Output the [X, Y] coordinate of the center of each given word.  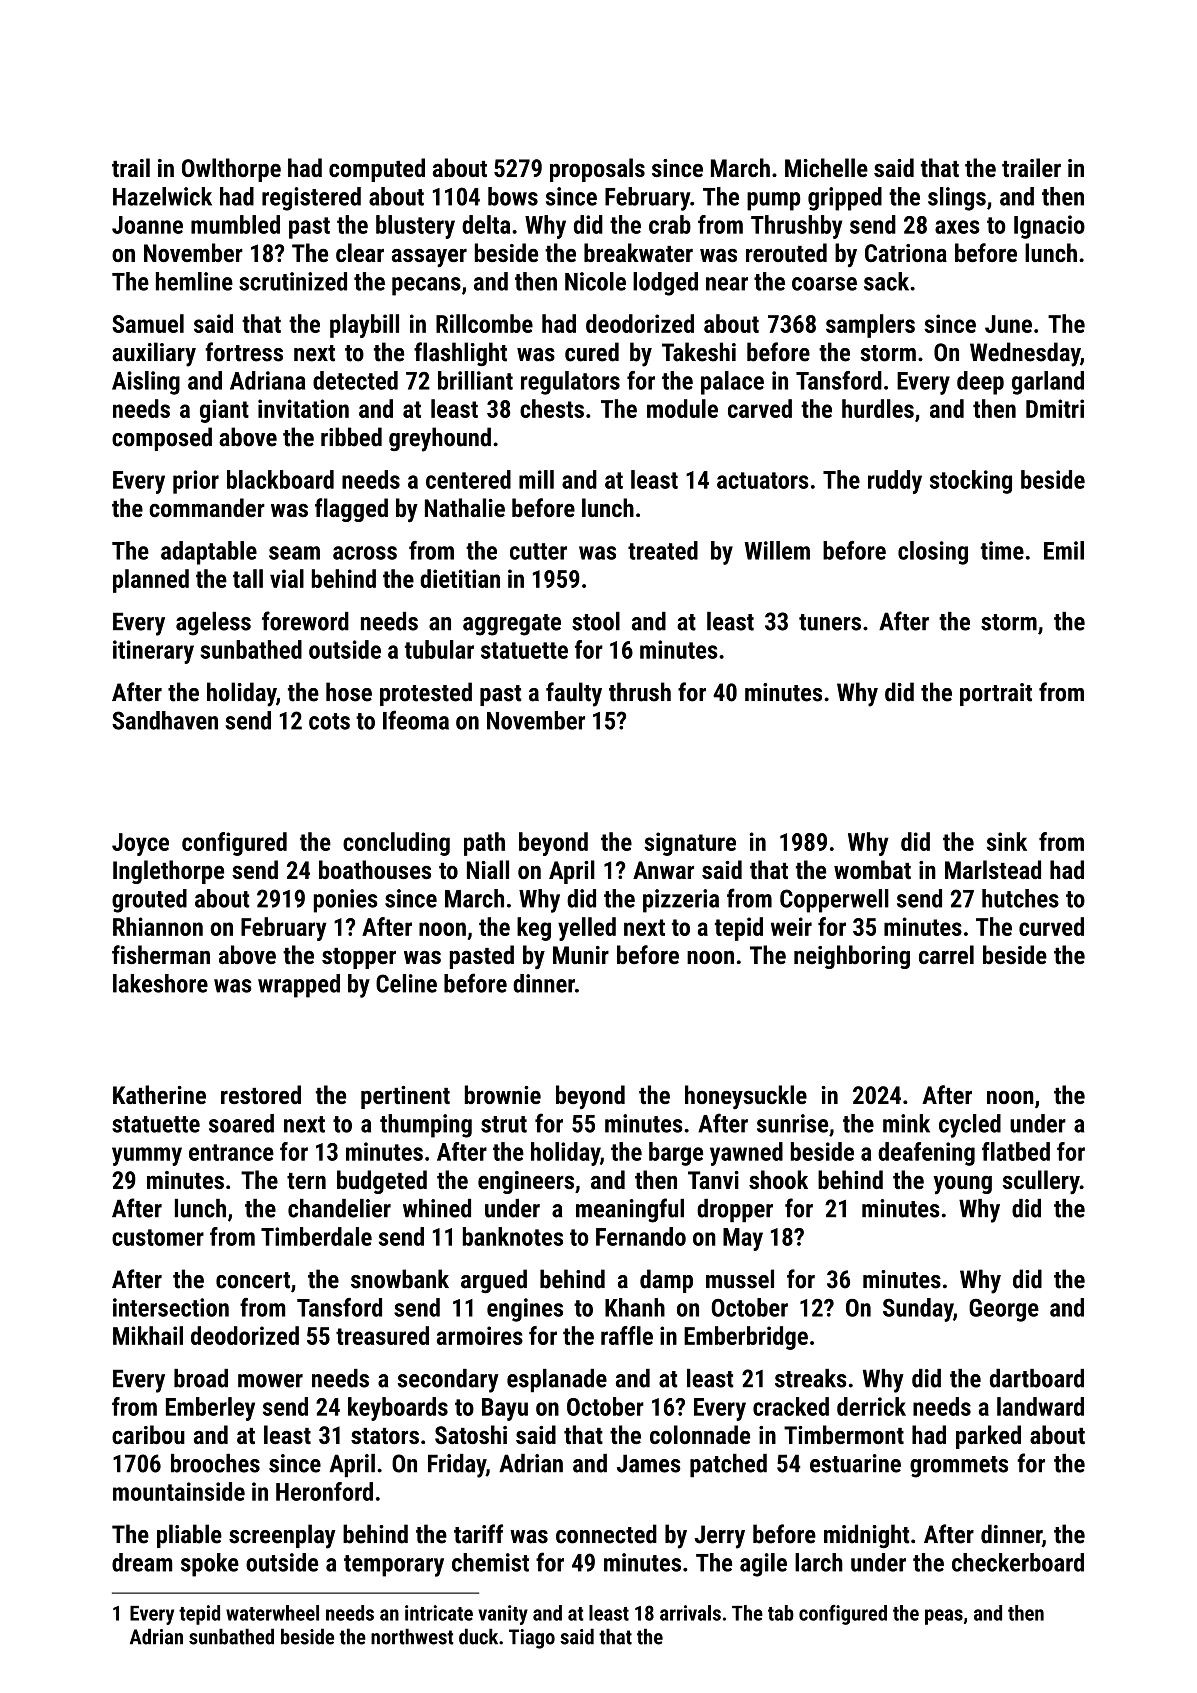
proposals [597, 170]
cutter [538, 551]
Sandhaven [165, 720]
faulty [574, 694]
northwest [412, 1636]
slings [957, 199]
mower [270, 1381]
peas [944, 1617]
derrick [871, 1406]
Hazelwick [162, 196]
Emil [1064, 550]
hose [349, 692]
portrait [996, 694]
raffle [627, 1335]
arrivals [690, 1613]
